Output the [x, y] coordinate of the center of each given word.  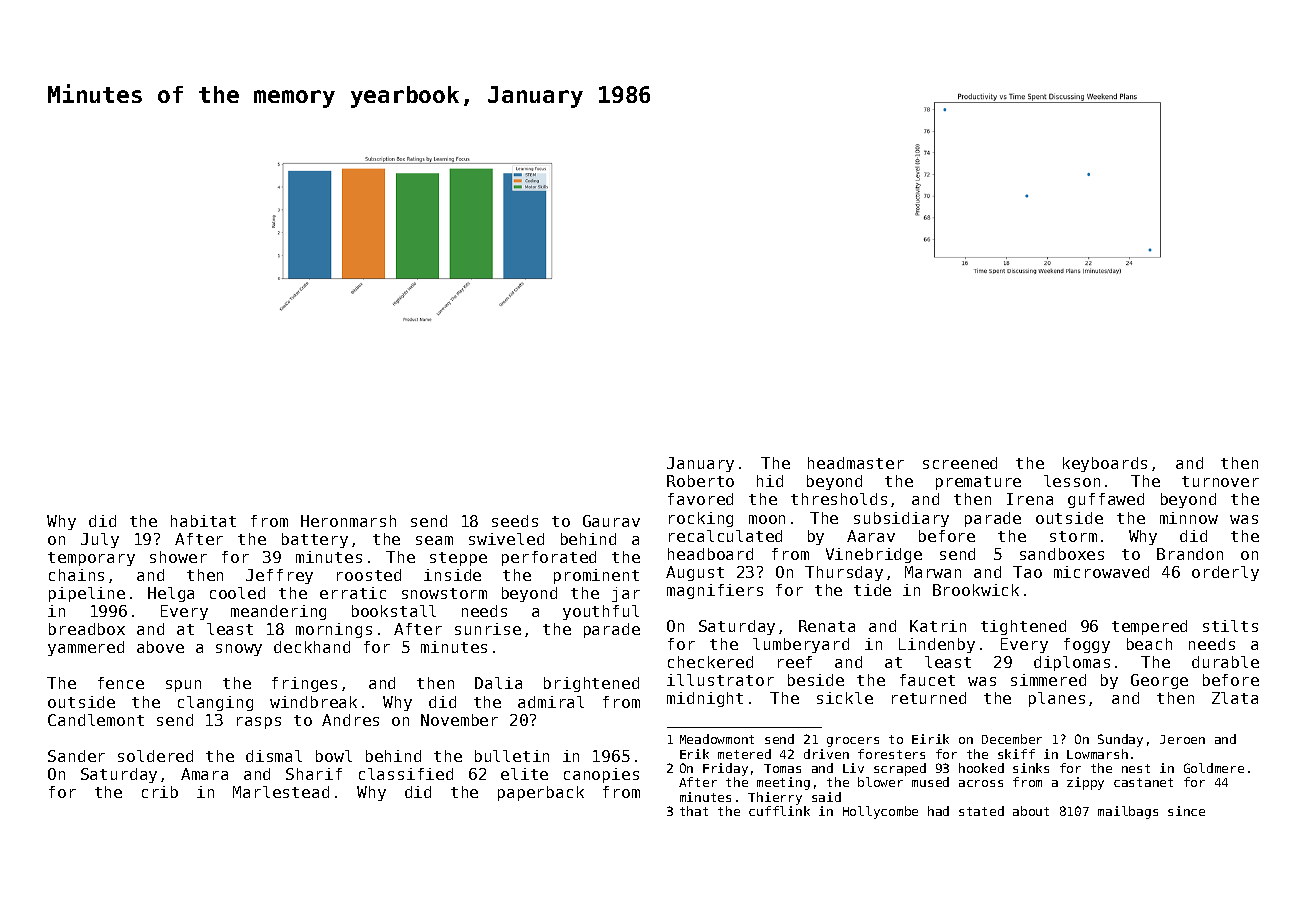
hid [770, 481]
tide [872, 590]
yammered [86, 648]
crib [160, 792]
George [1159, 681]
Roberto [700, 481]
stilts [1230, 626]
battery [315, 540]
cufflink [779, 811]
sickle [845, 698]
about [1031, 811]
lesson [1072, 481]
